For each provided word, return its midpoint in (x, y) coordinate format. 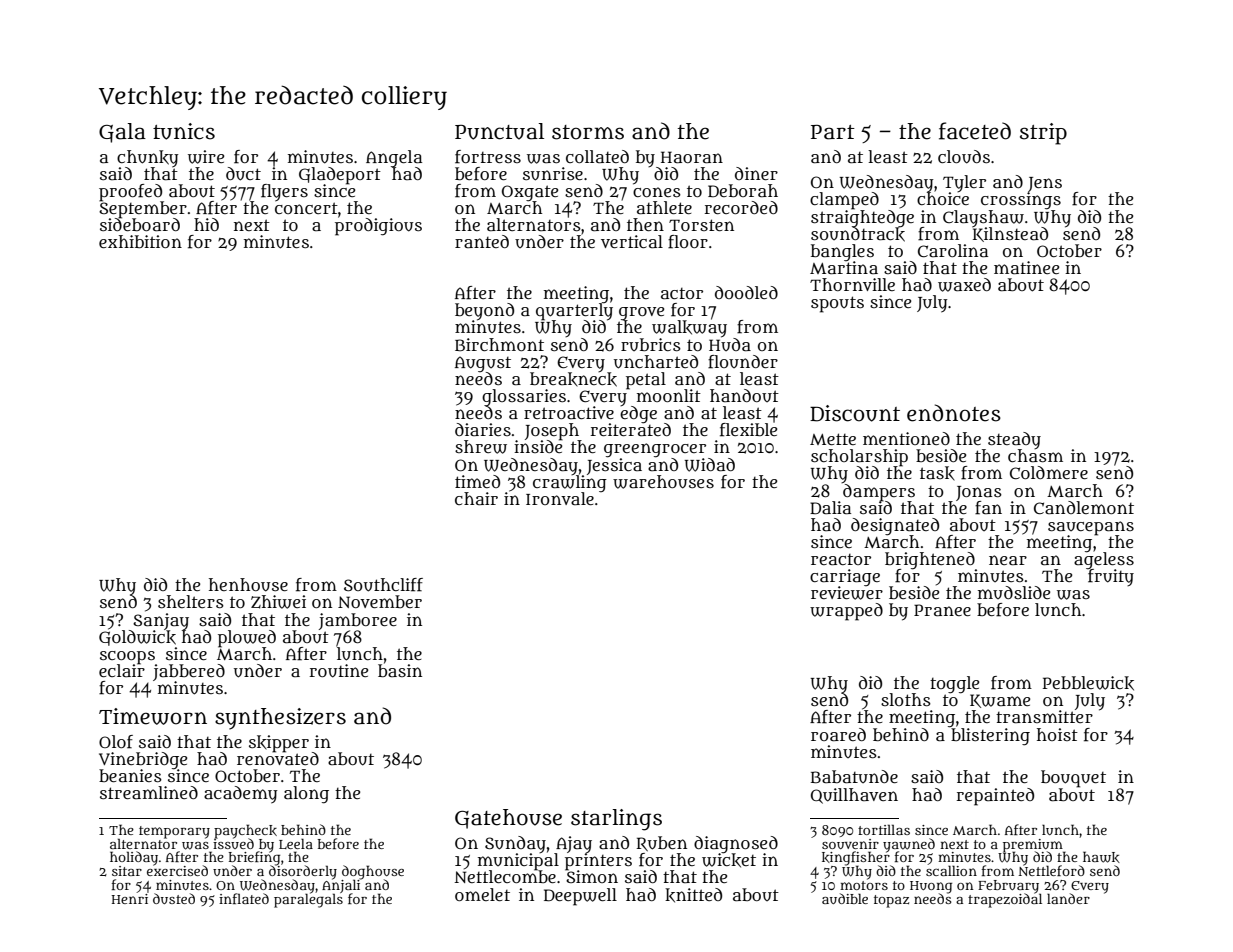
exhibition (140, 241)
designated (895, 526)
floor (688, 242)
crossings (1021, 201)
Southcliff (383, 585)
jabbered (189, 672)
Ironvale (560, 498)
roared (838, 735)
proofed (130, 192)
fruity (1111, 577)
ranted (482, 241)
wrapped (846, 612)
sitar (127, 871)
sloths (906, 699)
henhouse (248, 585)
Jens (1045, 184)
